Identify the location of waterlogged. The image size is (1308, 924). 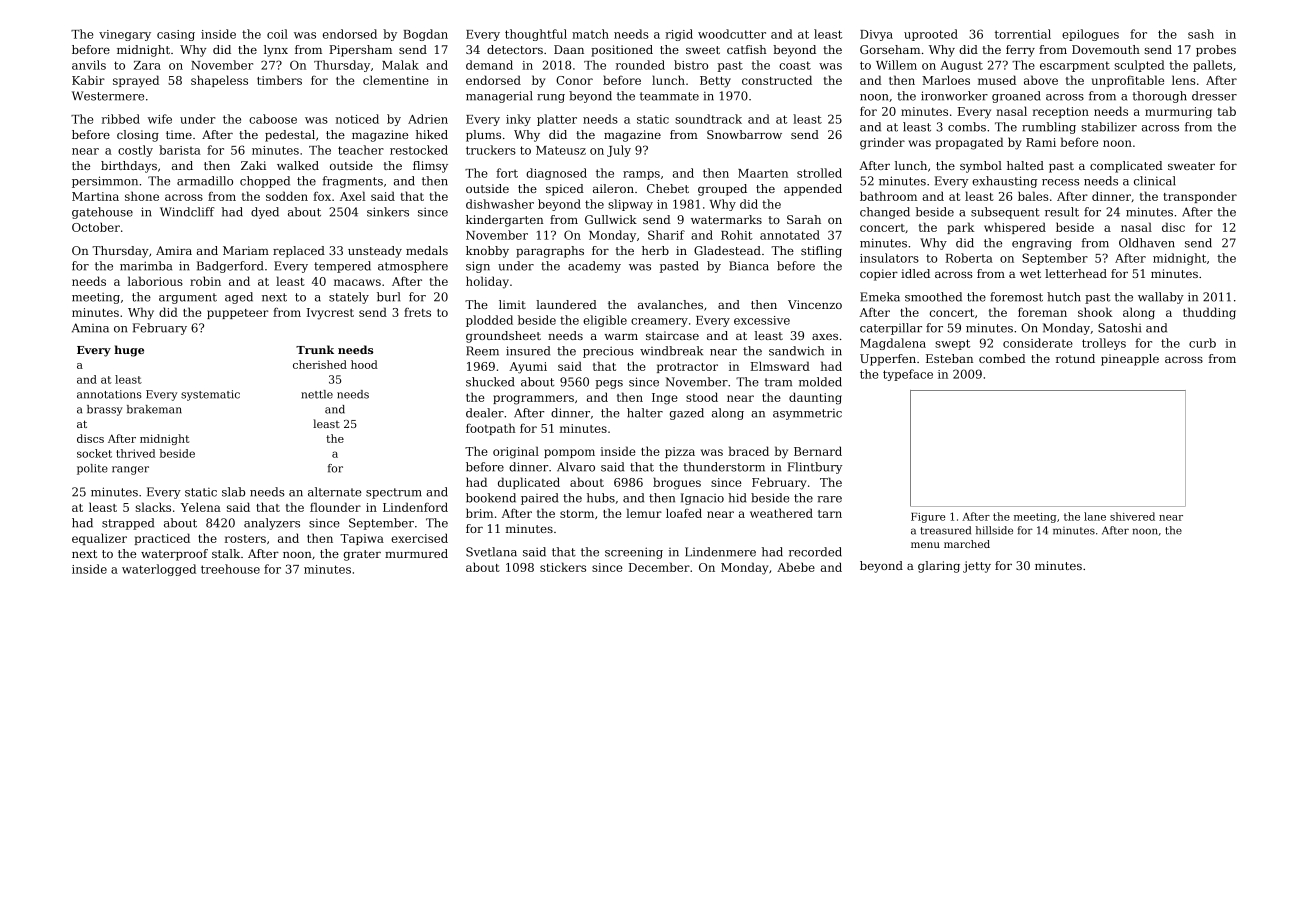
(159, 570).
